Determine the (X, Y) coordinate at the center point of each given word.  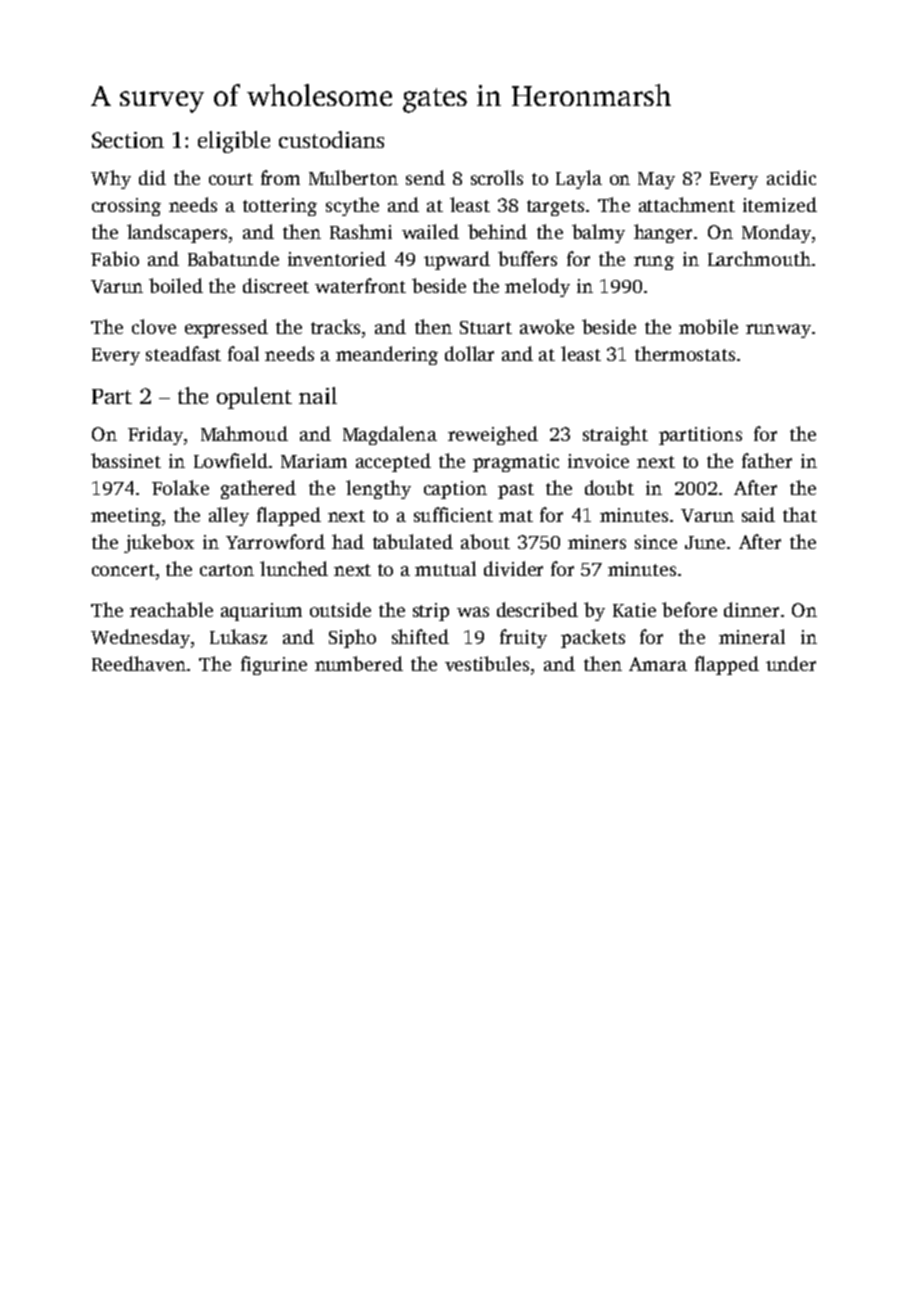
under (791, 663)
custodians (331, 139)
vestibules (487, 663)
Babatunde (233, 258)
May (656, 180)
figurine (274, 665)
